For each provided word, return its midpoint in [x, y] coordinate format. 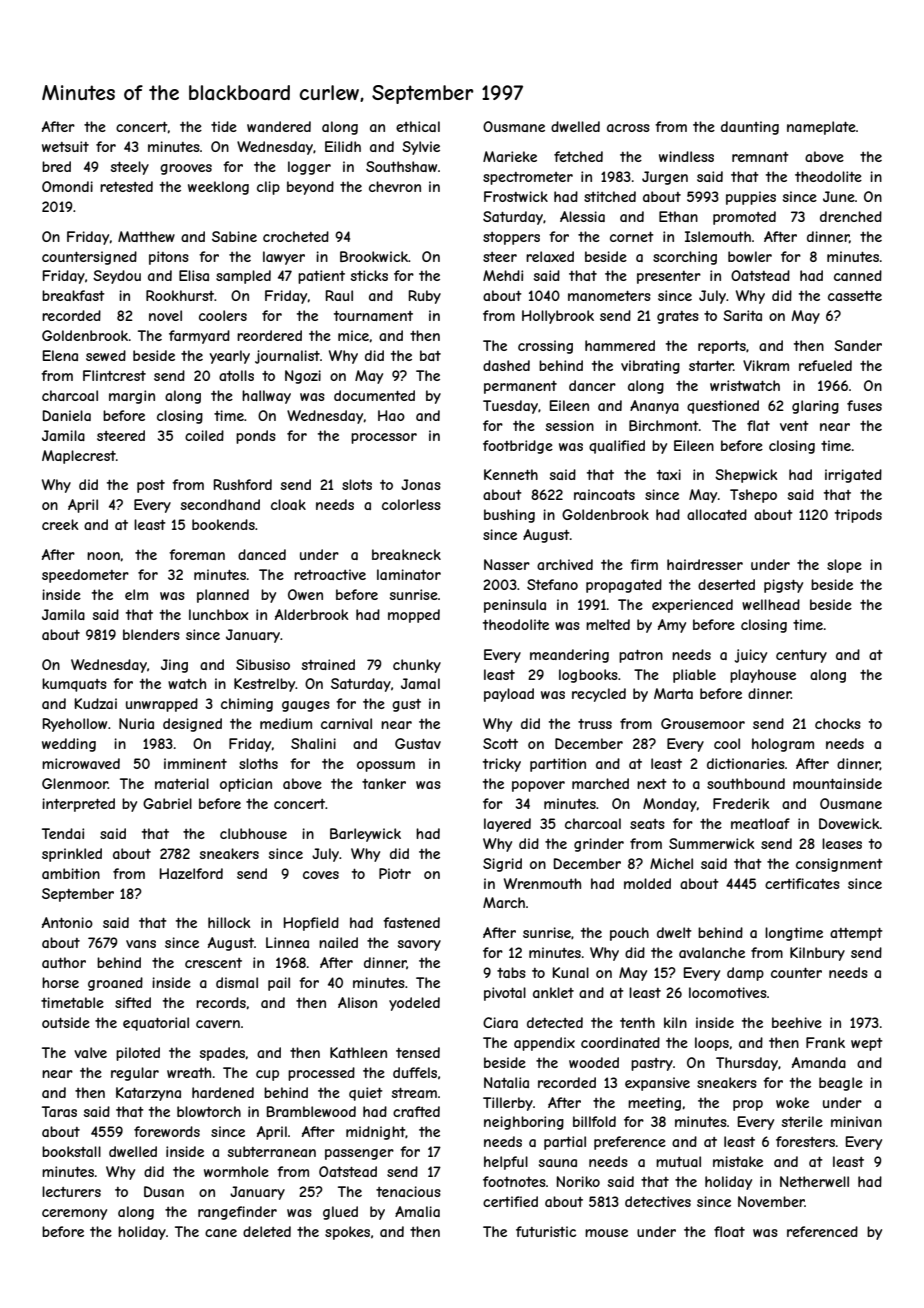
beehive [797, 1022]
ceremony [74, 1214]
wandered [279, 126]
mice [353, 335]
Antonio [67, 922]
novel [165, 315]
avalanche [712, 952]
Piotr [395, 873]
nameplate [821, 128]
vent [794, 426]
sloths [258, 763]
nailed [338, 942]
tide [224, 126]
